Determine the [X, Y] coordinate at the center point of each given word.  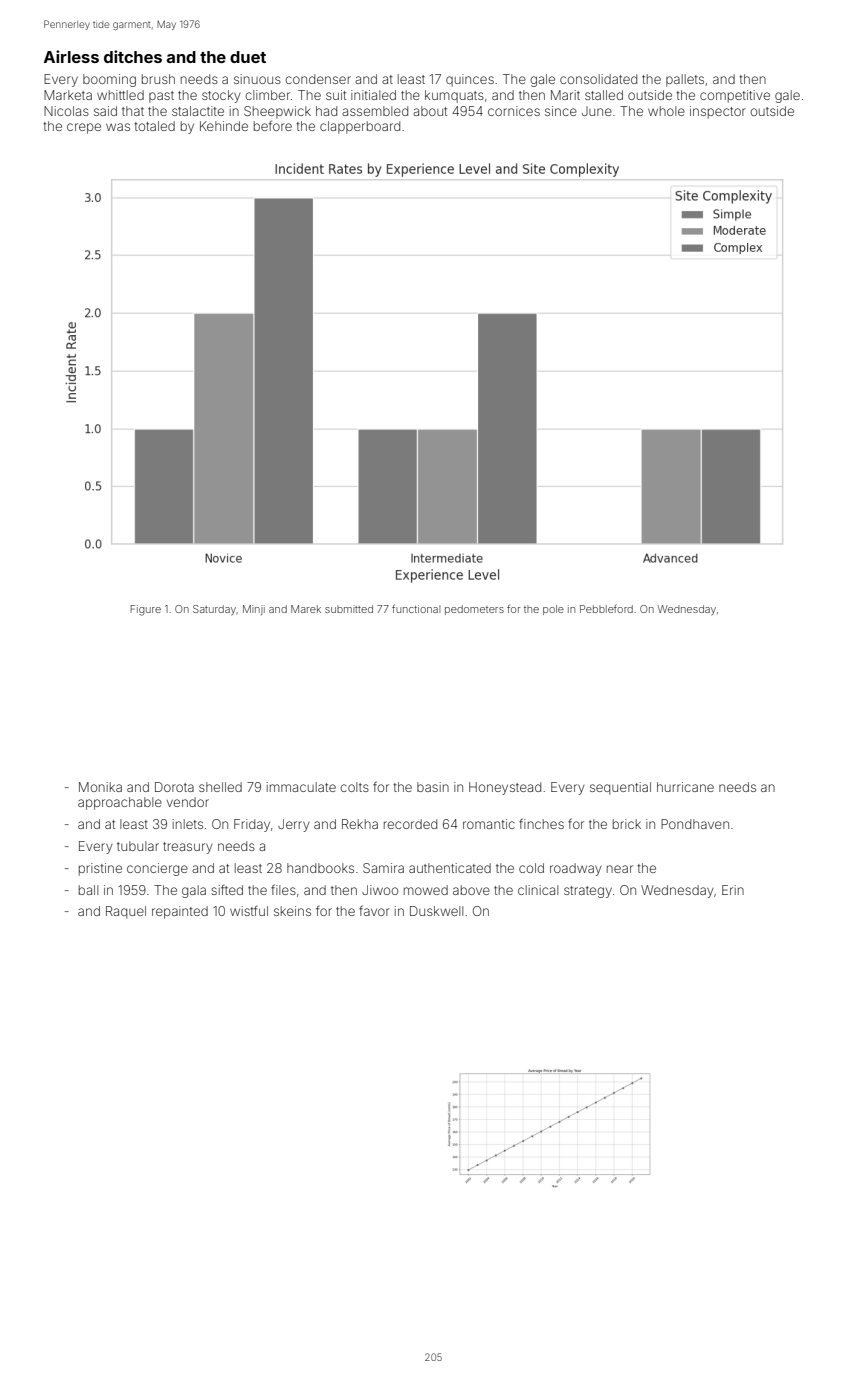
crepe [84, 128]
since [561, 111]
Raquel [126, 912]
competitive [735, 96]
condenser [318, 79]
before [273, 125]
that [133, 111]
